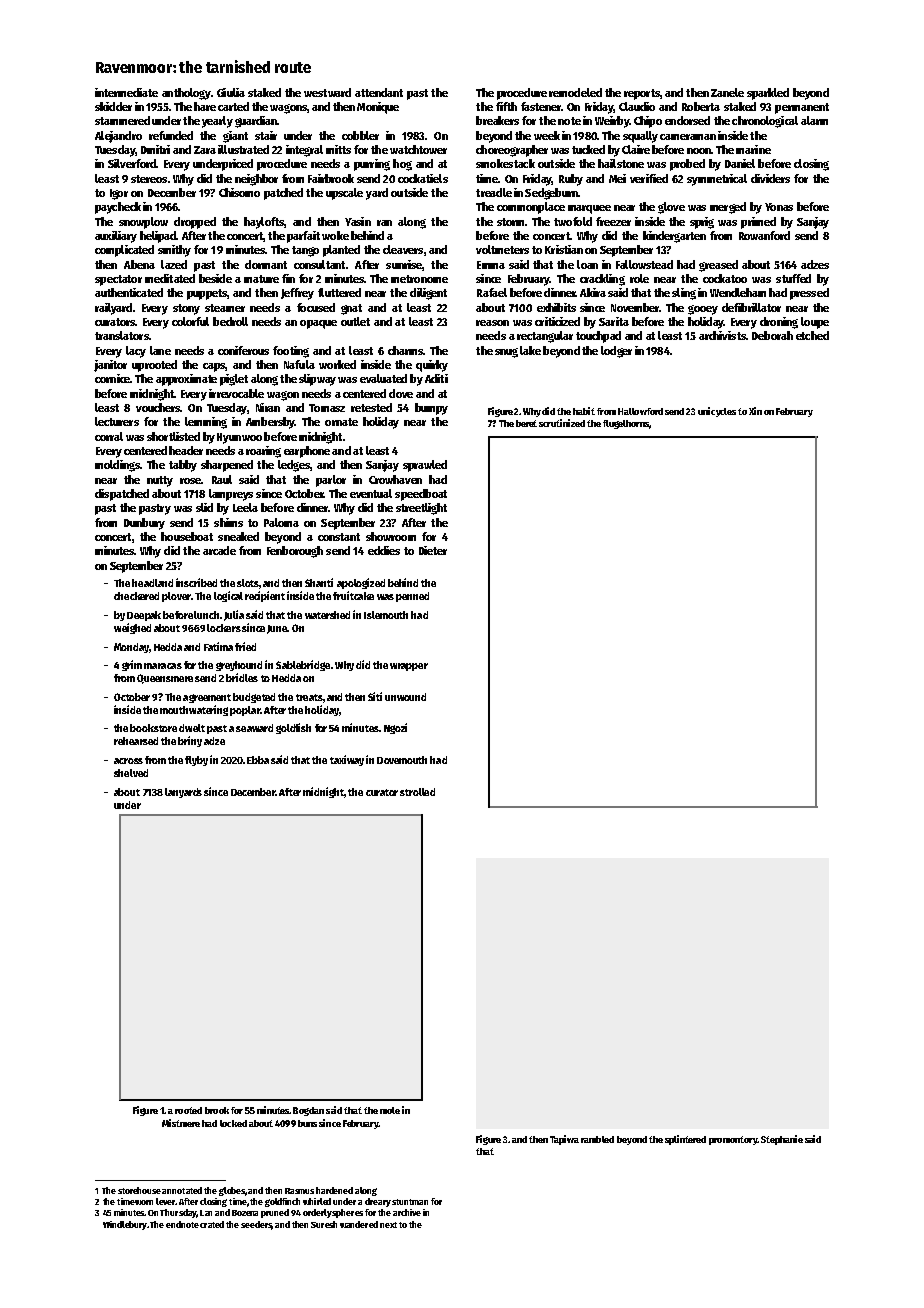  I want to click on Xin, so click(755, 411).
